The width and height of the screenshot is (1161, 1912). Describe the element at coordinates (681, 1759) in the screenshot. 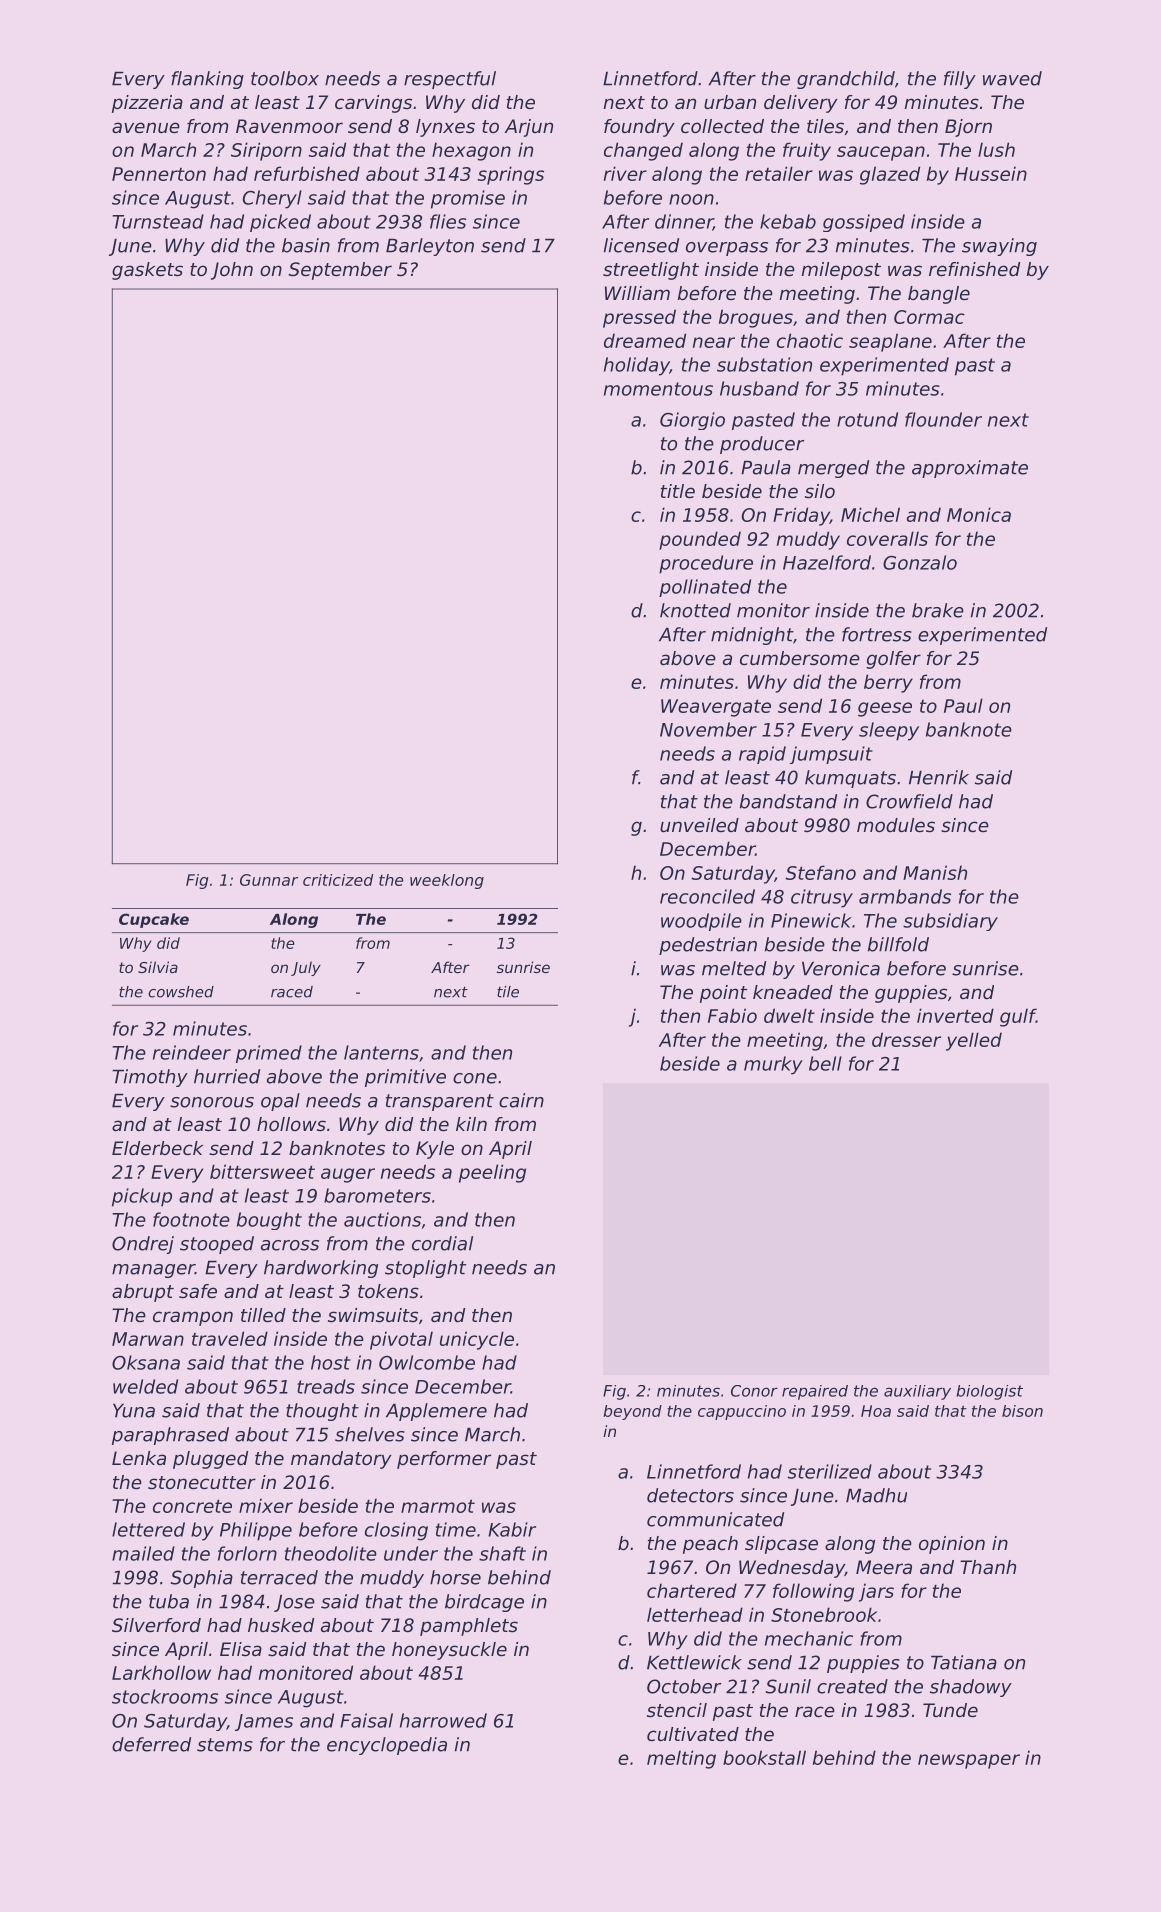

I see `melting` at that location.
